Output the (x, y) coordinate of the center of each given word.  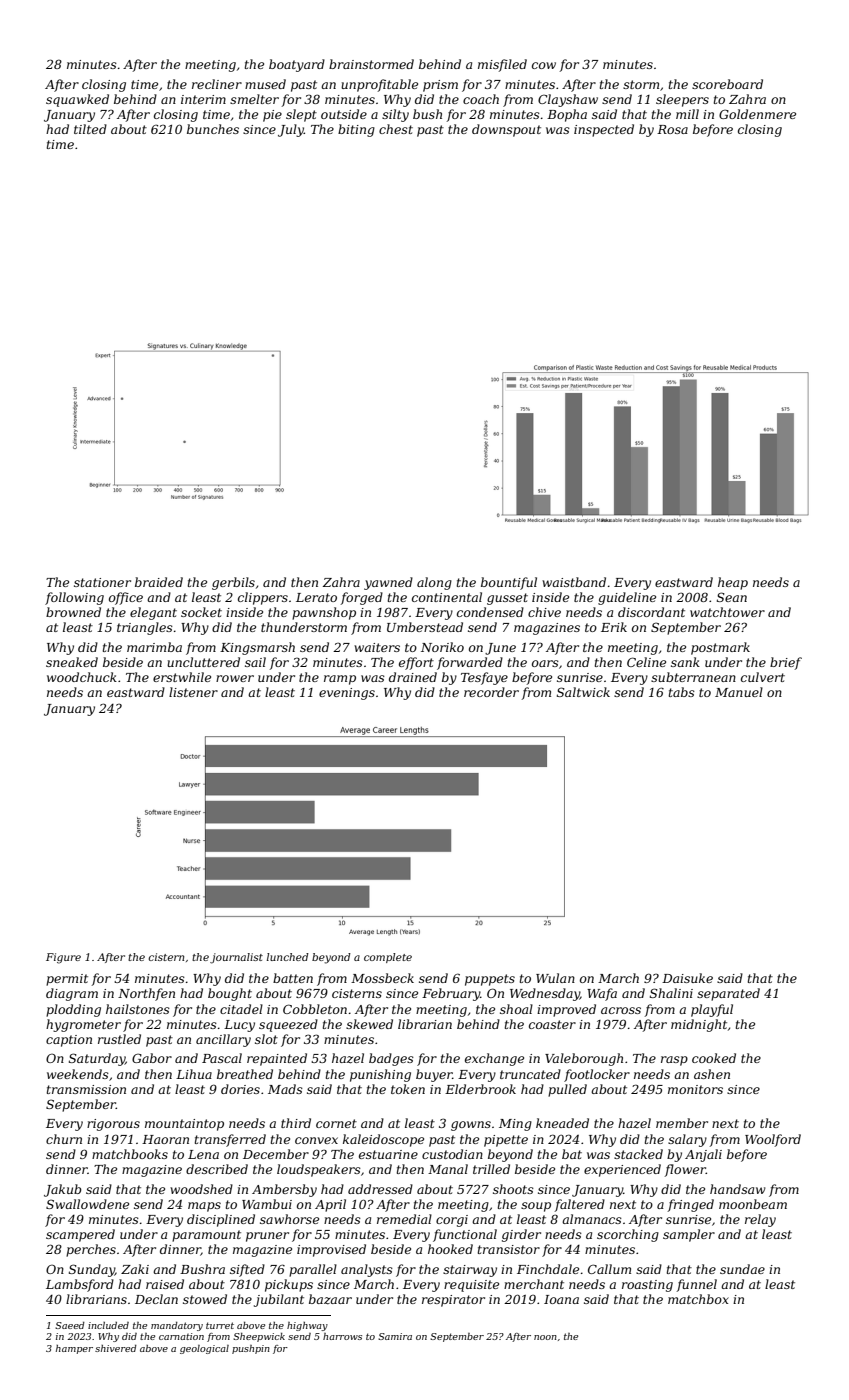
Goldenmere (757, 114)
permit (67, 980)
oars (545, 663)
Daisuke (687, 978)
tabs (682, 692)
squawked (77, 100)
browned (73, 612)
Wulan (555, 978)
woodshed (201, 1189)
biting (356, 130)
